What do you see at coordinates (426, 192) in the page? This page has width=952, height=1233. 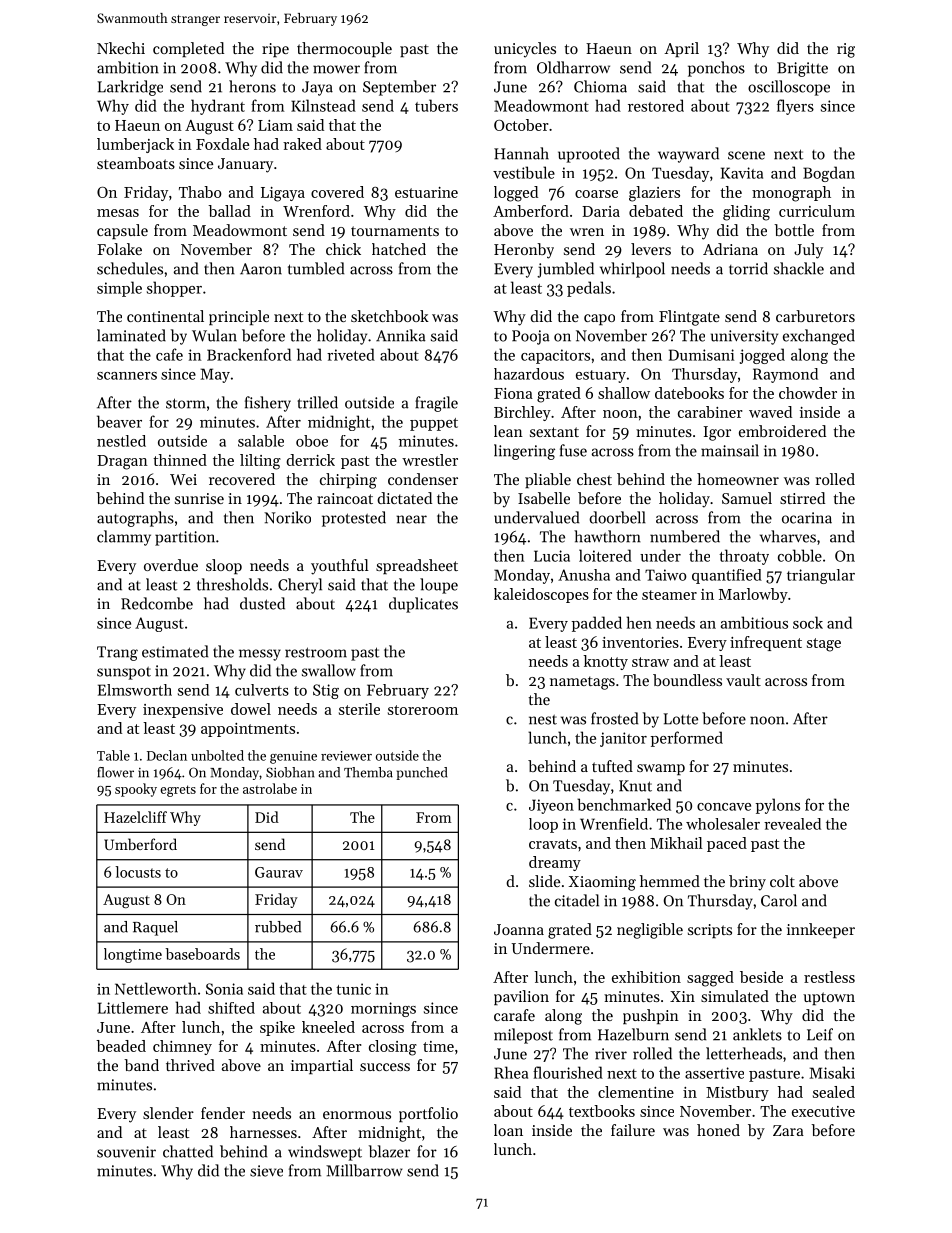 I see `estuarine` at bounding box center [426, 192].
